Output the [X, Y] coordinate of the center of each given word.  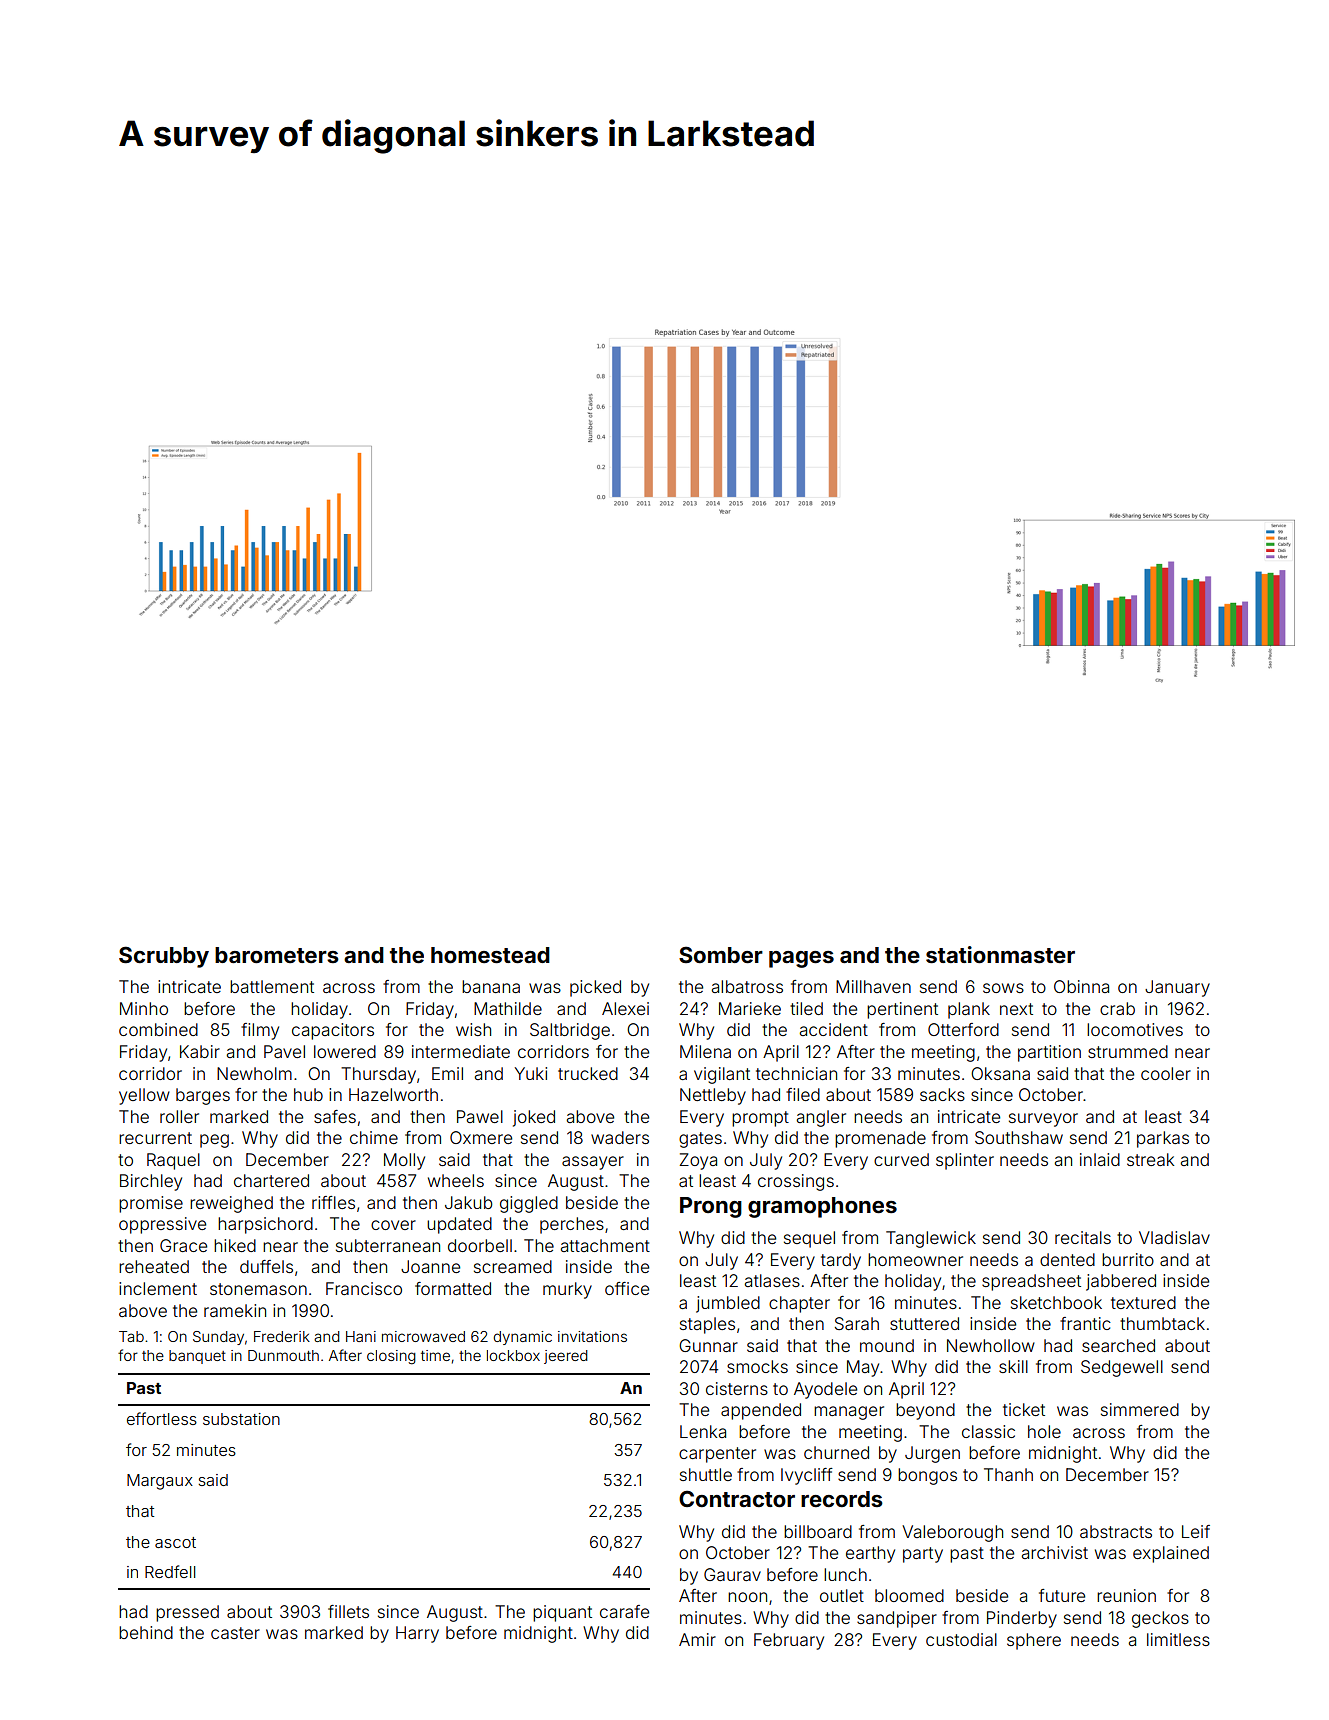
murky [567, 1290]
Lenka [703, 1431]
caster [235, 1633]
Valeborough [952, 1533]
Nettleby [713, 1096]
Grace [183, 1245]
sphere [1034, 1641]
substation [241, 1419]
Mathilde [508, 1008]
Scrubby [164, 957]
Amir [697, 1639]
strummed [1128, 1051]
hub [308, 1094]
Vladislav [1174, 1237]
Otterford [963, 1029]
